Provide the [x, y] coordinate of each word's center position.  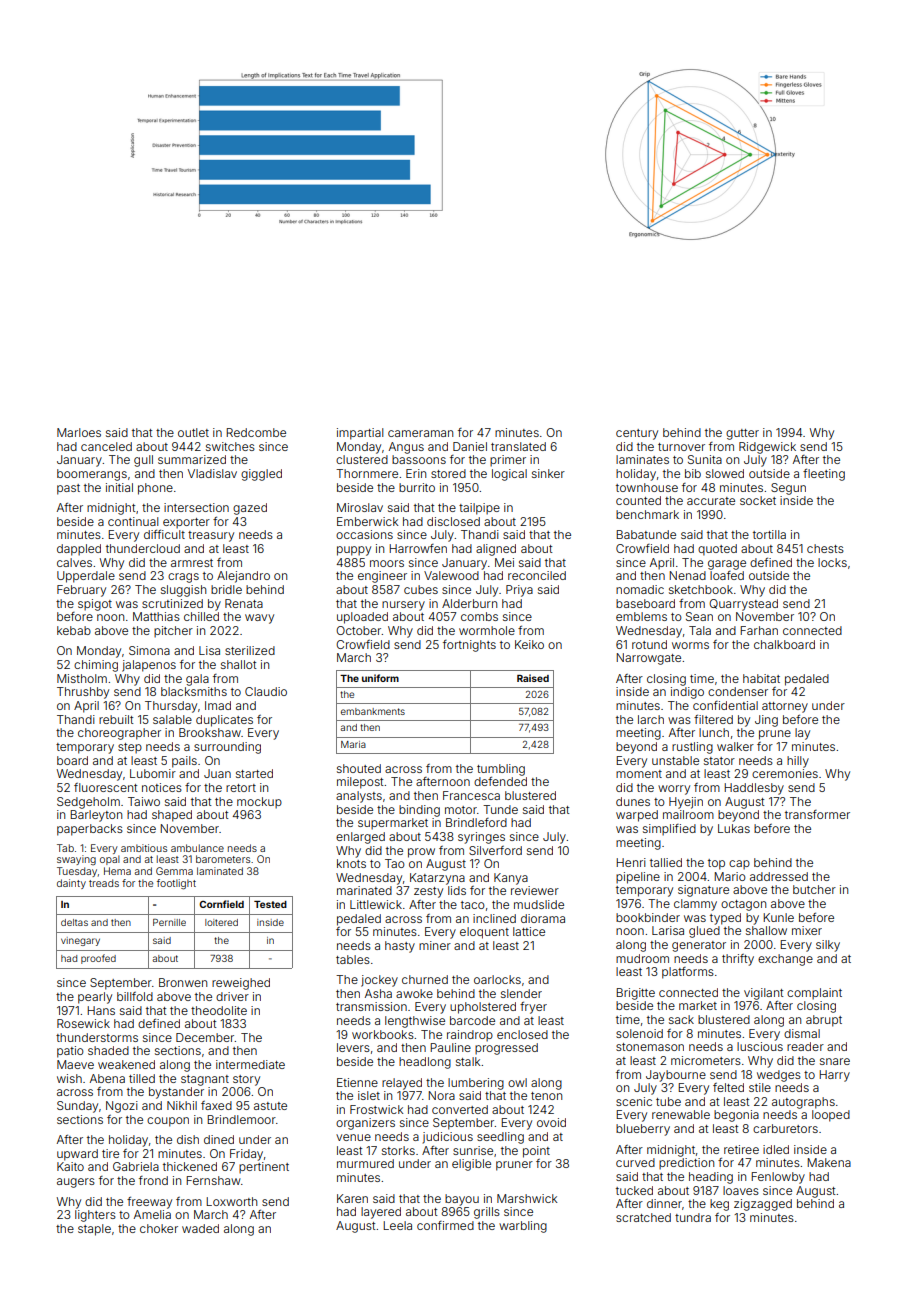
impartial [360, 434]
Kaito [70, 1166]
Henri [631, 862]
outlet [193, 432]
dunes [633, 801]
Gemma [174, 871]
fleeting [824, 475]
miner [435, 945]
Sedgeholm [88, 803]
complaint [814, 994]
